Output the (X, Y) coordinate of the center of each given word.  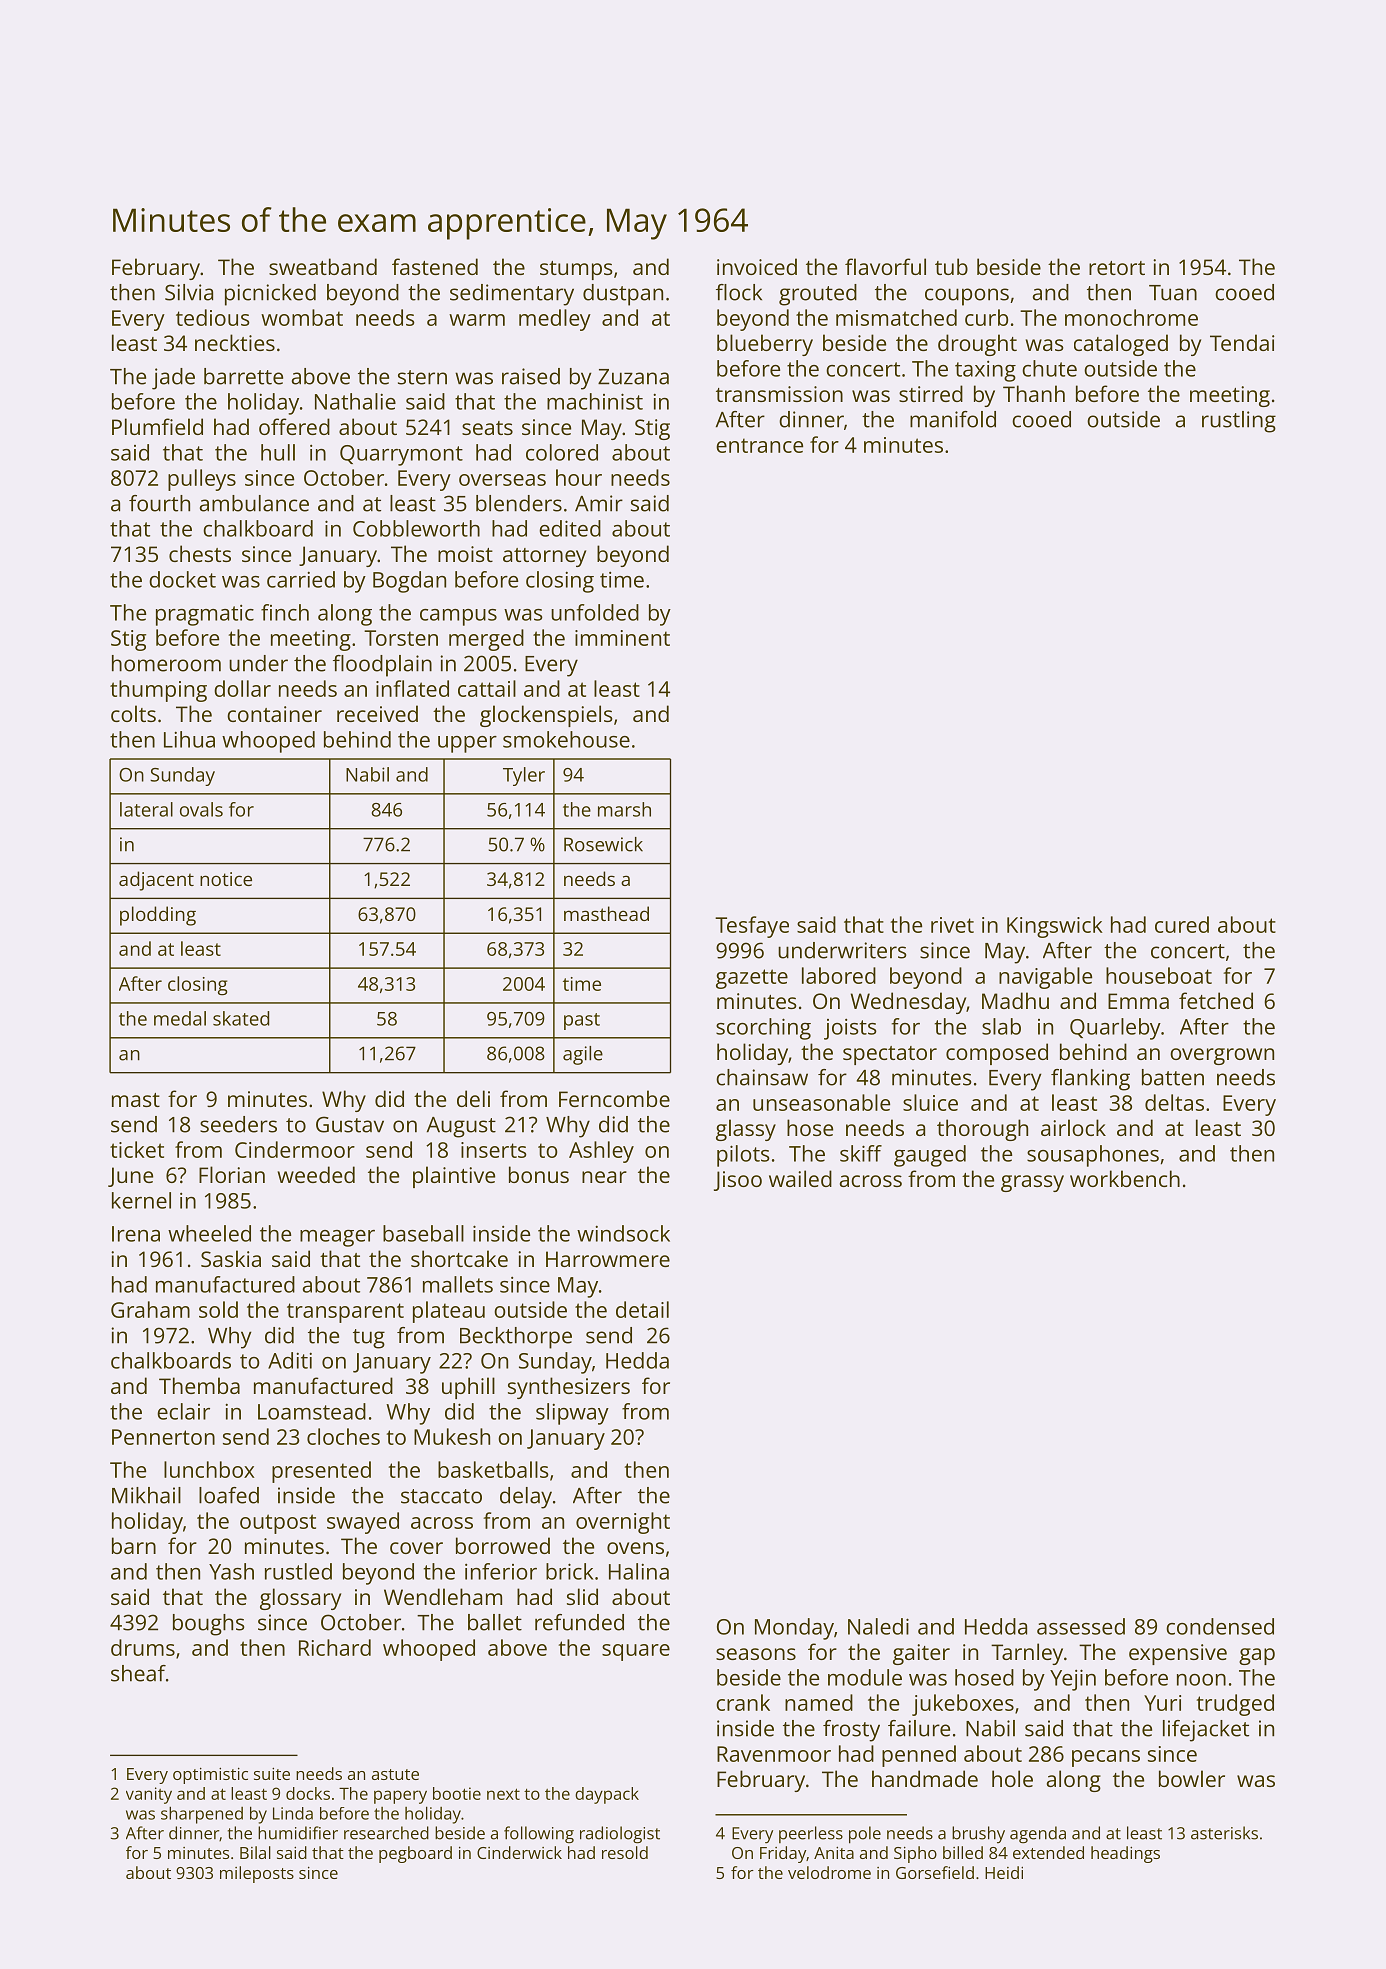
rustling (1239, 422)
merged (486, 640)
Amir (599, 503)
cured (1182, 924)
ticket (137, 1149)
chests (200, 553)
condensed (1220, 1626)
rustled (298, 1571)
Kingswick (1055, 927)
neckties (235, 342)
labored (839, 975)
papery (400, 1797)
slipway (572, 1414)
